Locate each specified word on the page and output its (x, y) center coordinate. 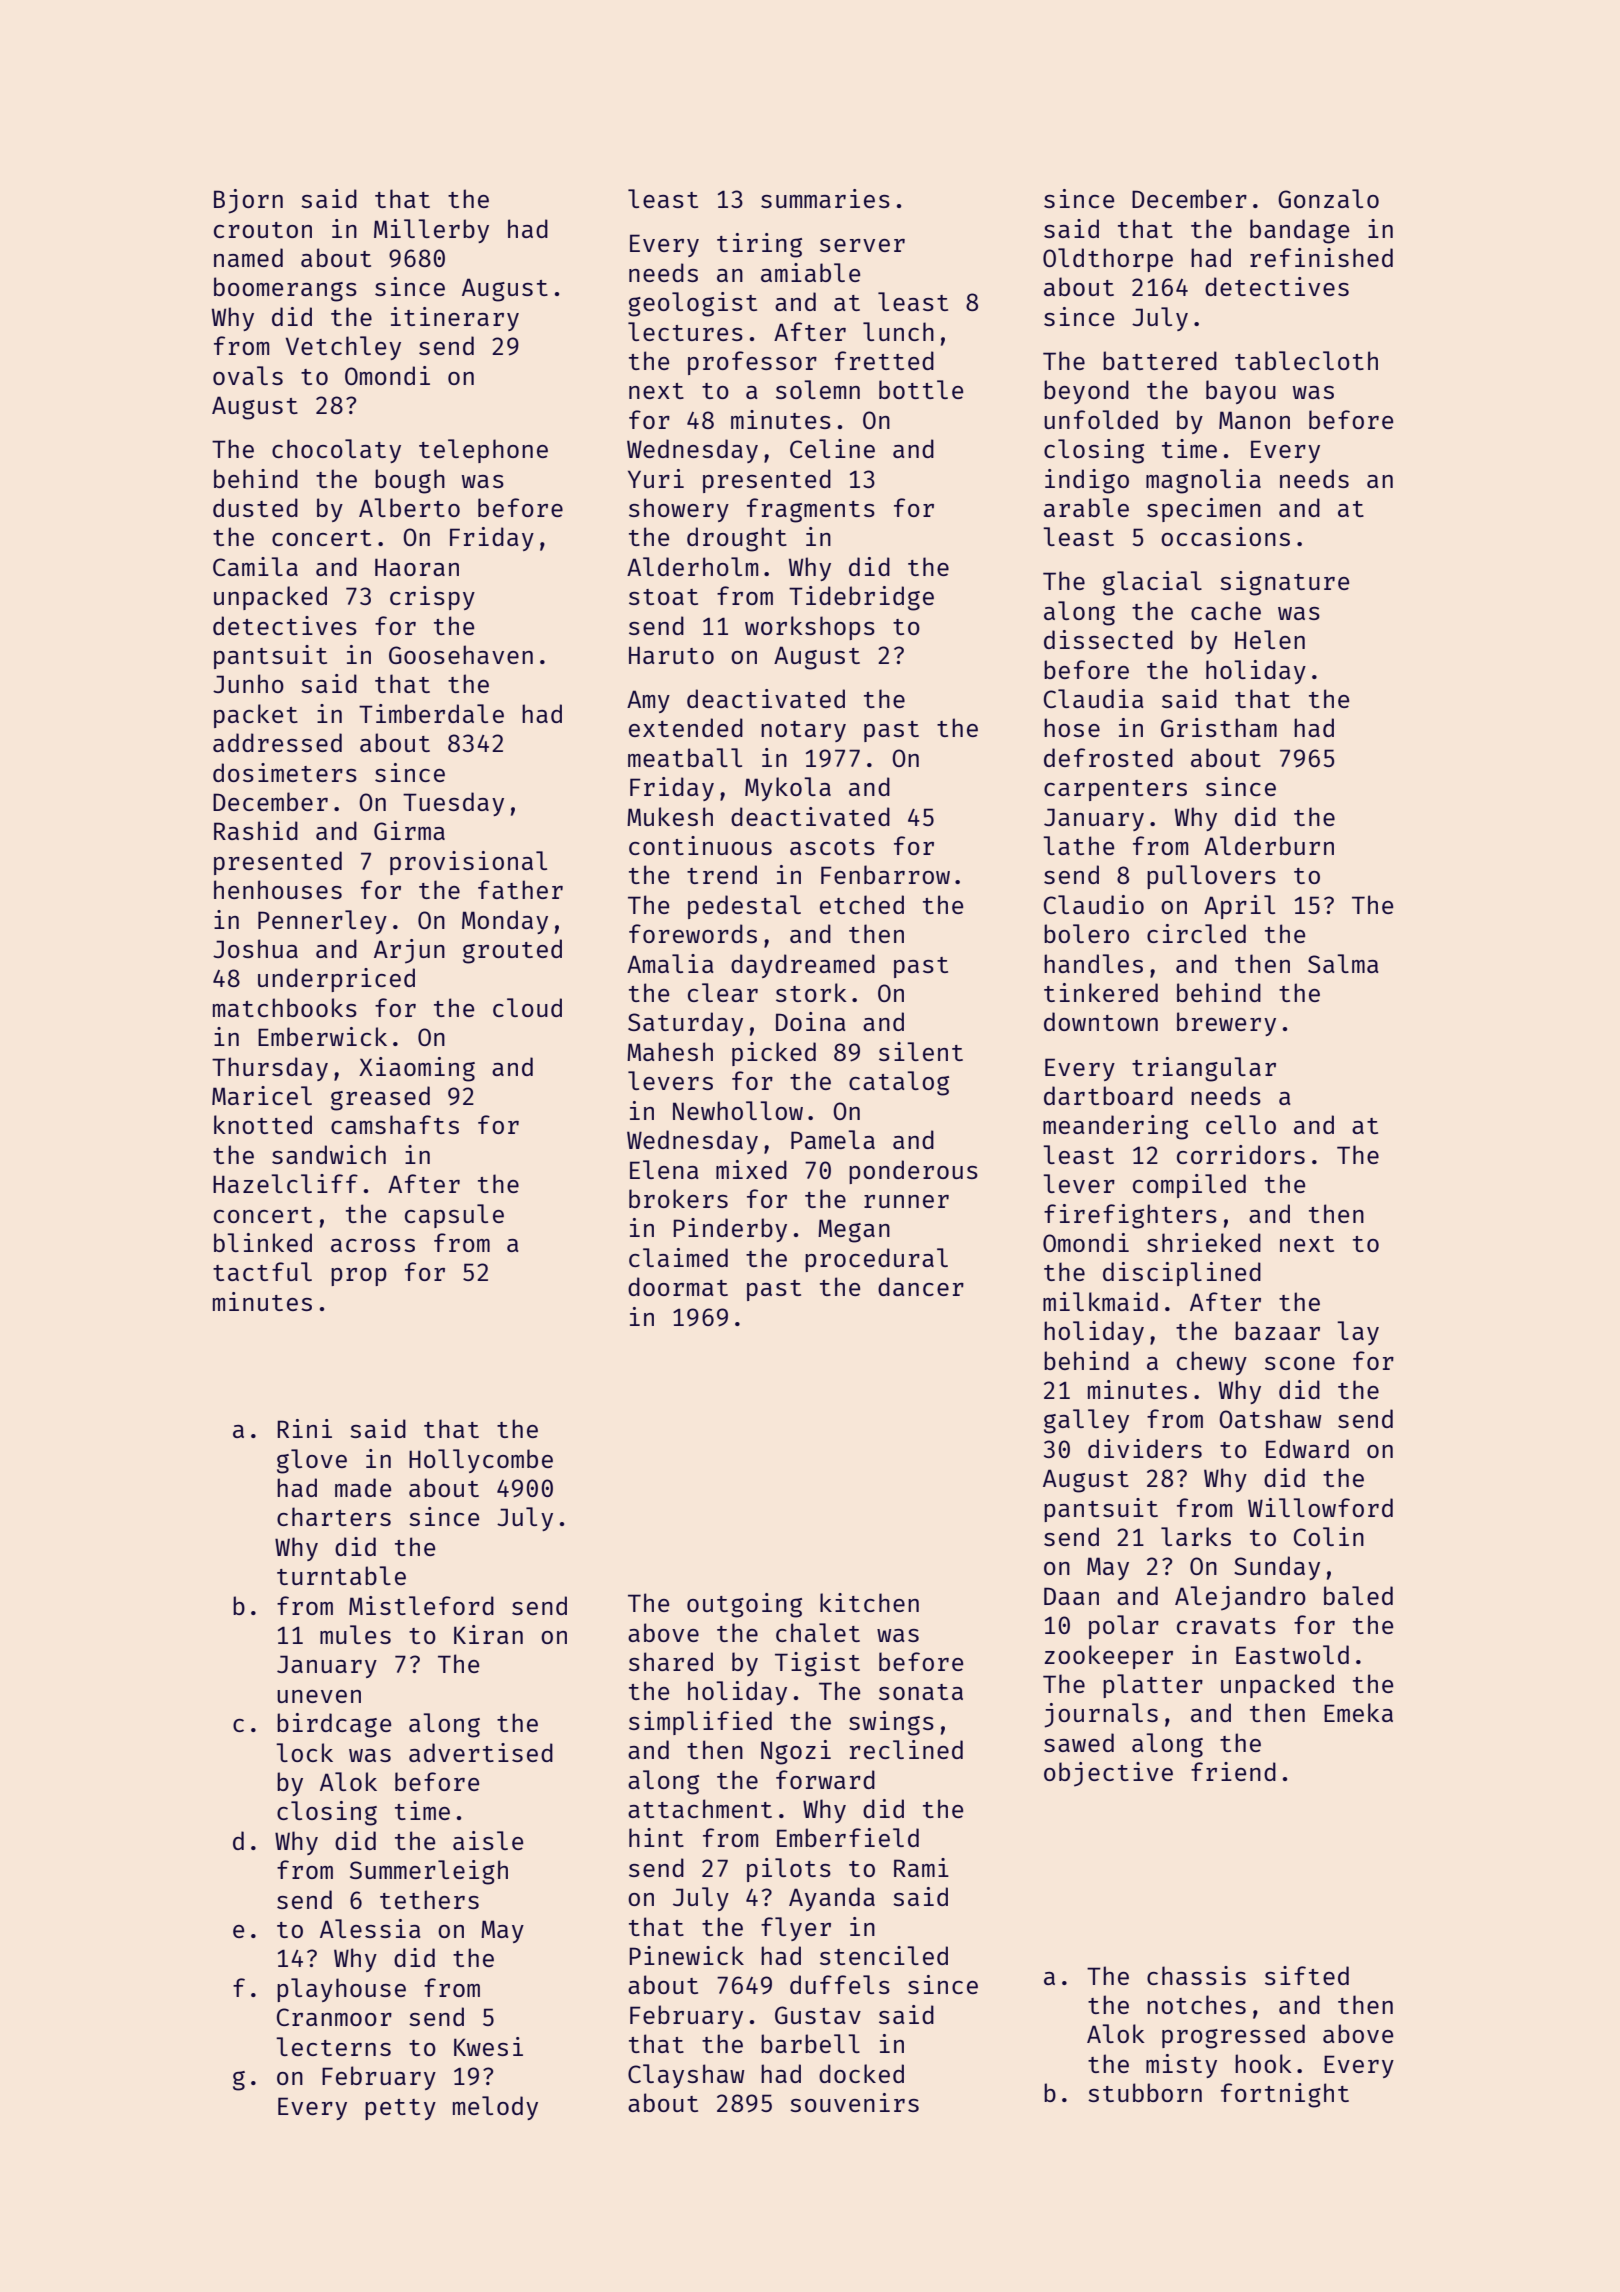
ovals (248, 375)
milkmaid (1100, 1301)
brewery (1226, 1024)
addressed (277, 742)
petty (400, 2109)
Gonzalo (1328, 198)
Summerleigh (429, 1872)
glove (312, 1461)
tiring (759, 245)
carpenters (1115, 790)
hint (656, 1837)
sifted (1307, 1975)
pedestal (744, 907)
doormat (678, 1286)
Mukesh (670, 816)
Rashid (256, 830)
